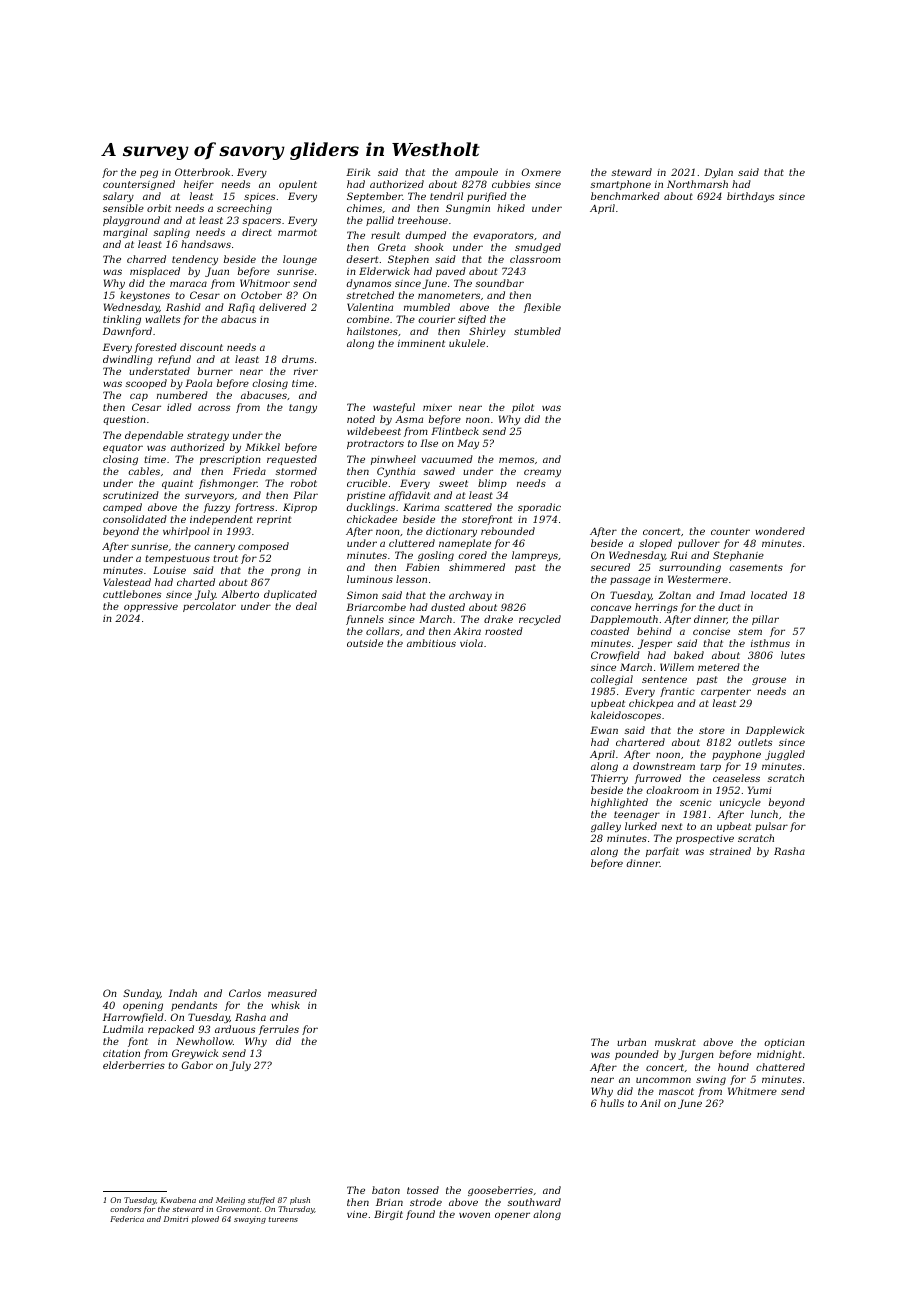 This screenshot has width=908, height=1316. I want to click on Indah, so click(183, 993).
